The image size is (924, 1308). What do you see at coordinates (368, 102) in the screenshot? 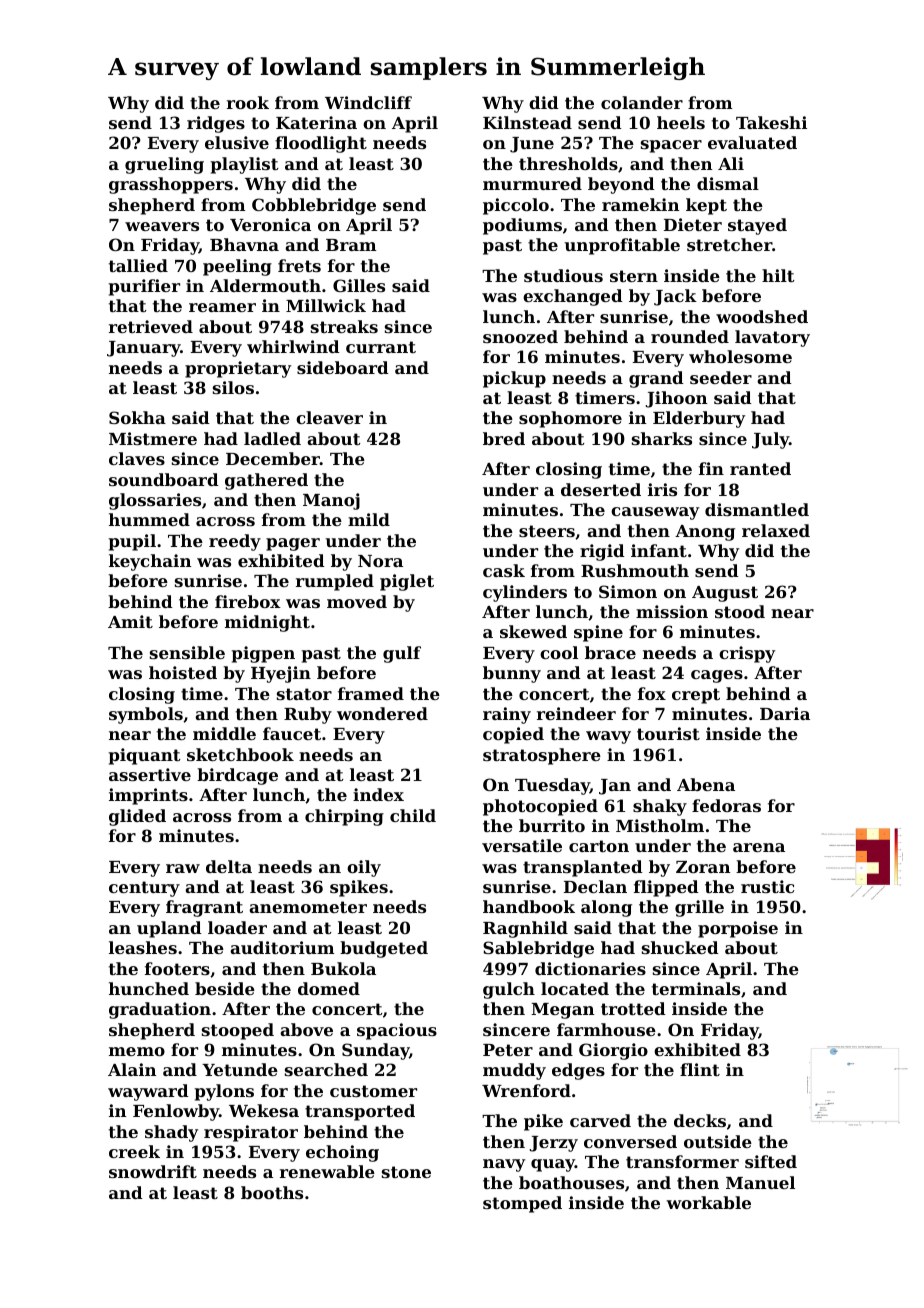
I see `Windcliff` at bounding box center [368, 102].
